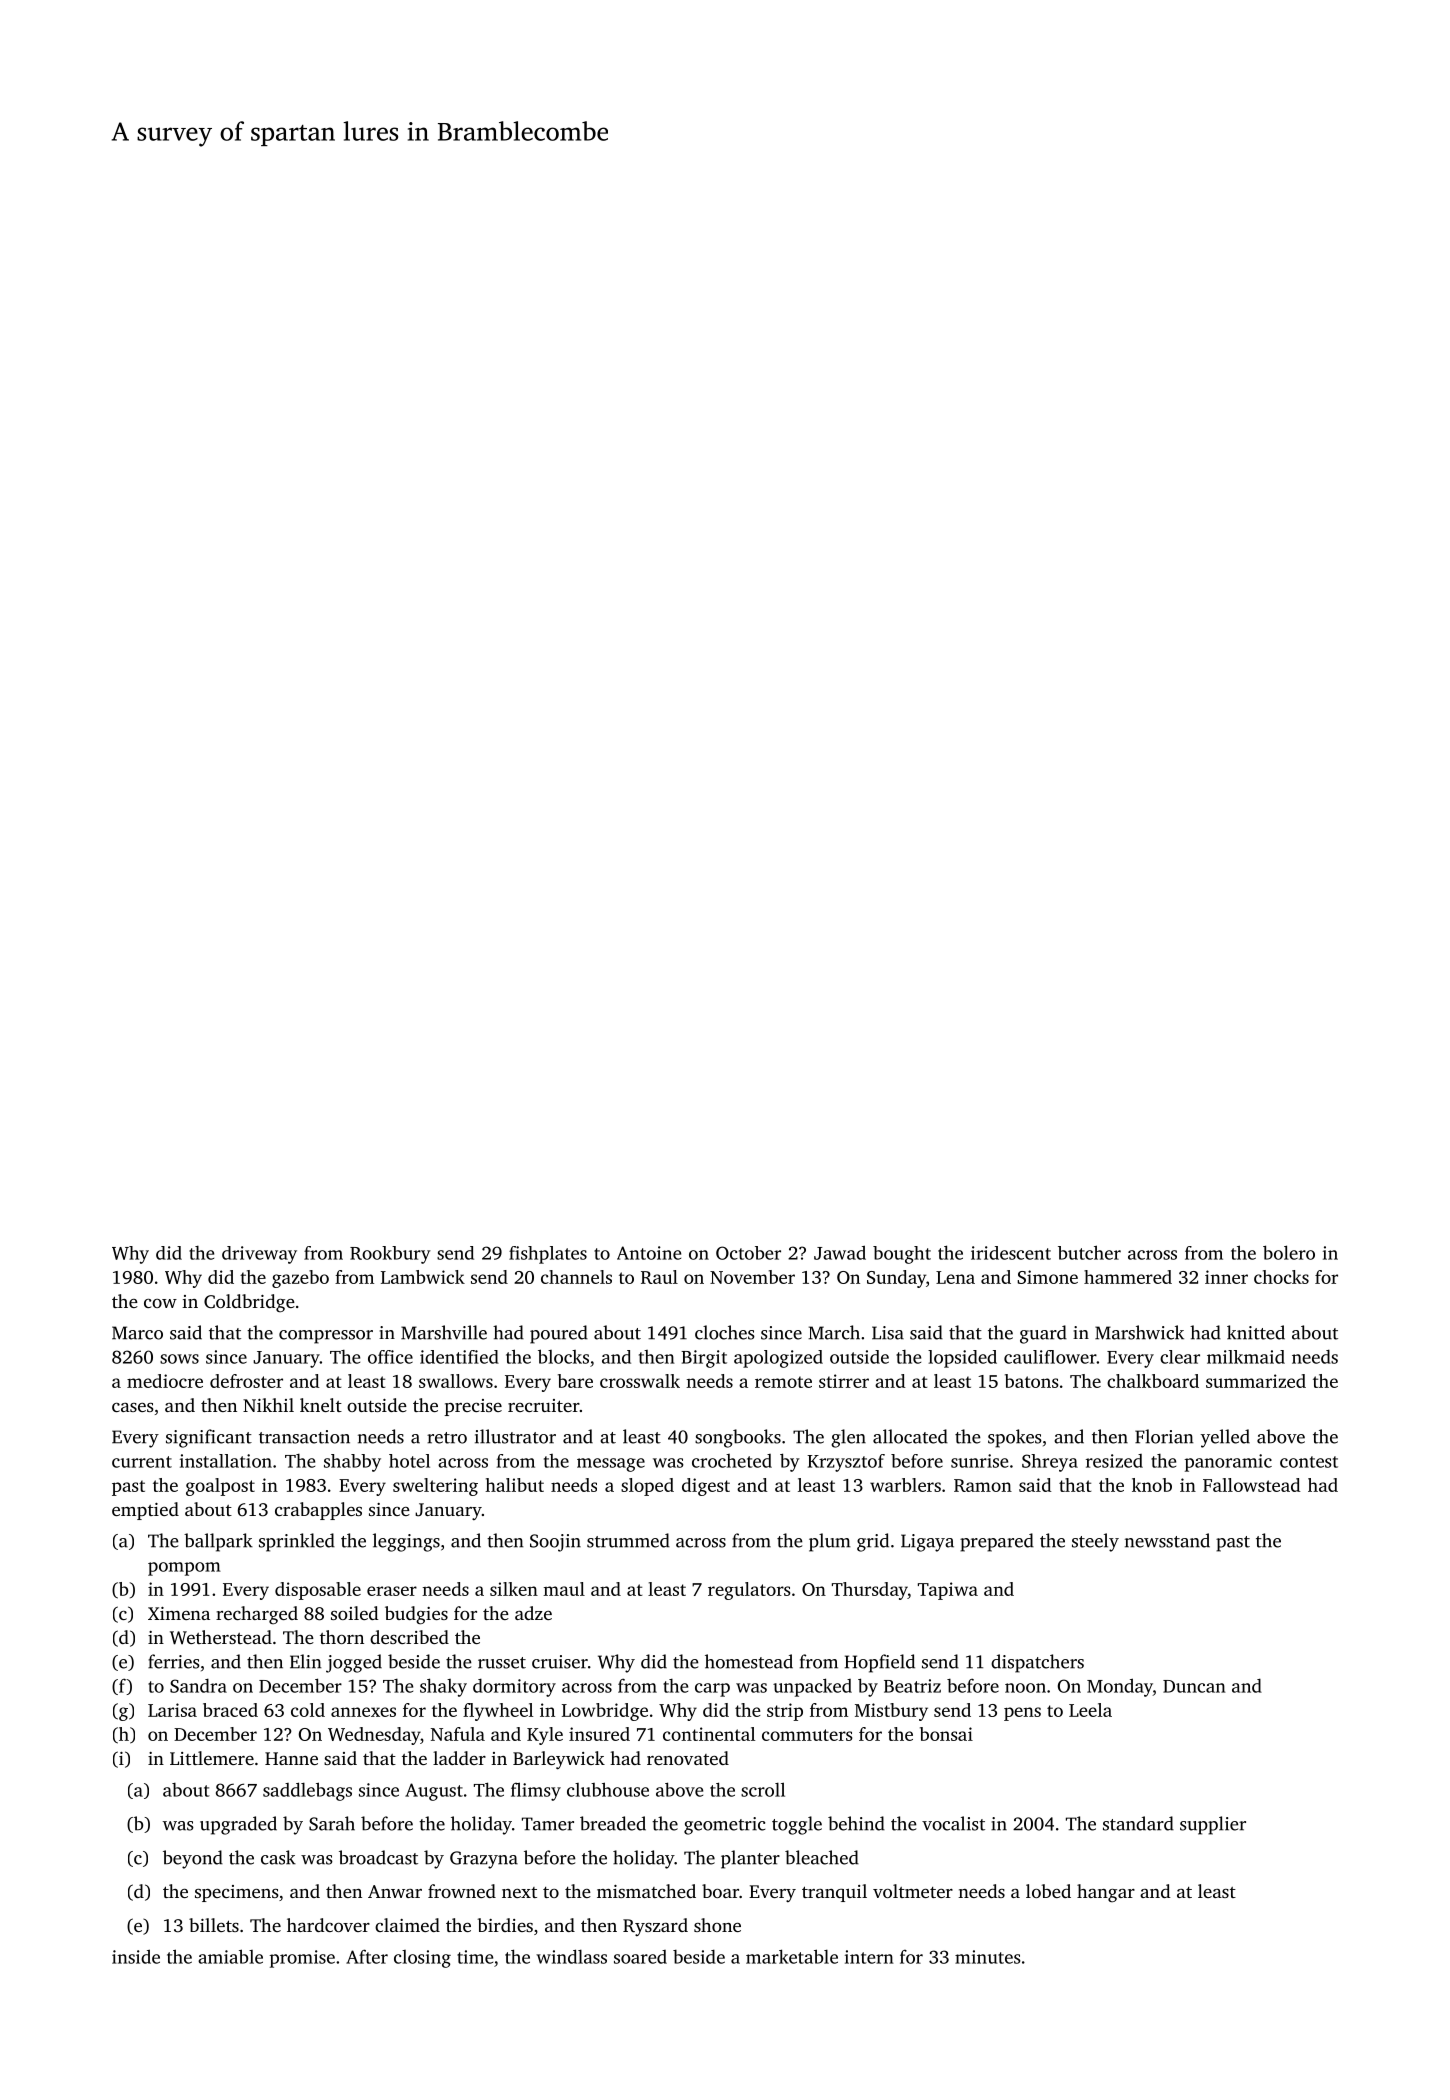 The image size is (1450, 2100). I want to click on regulators, so click(749, 1591).
